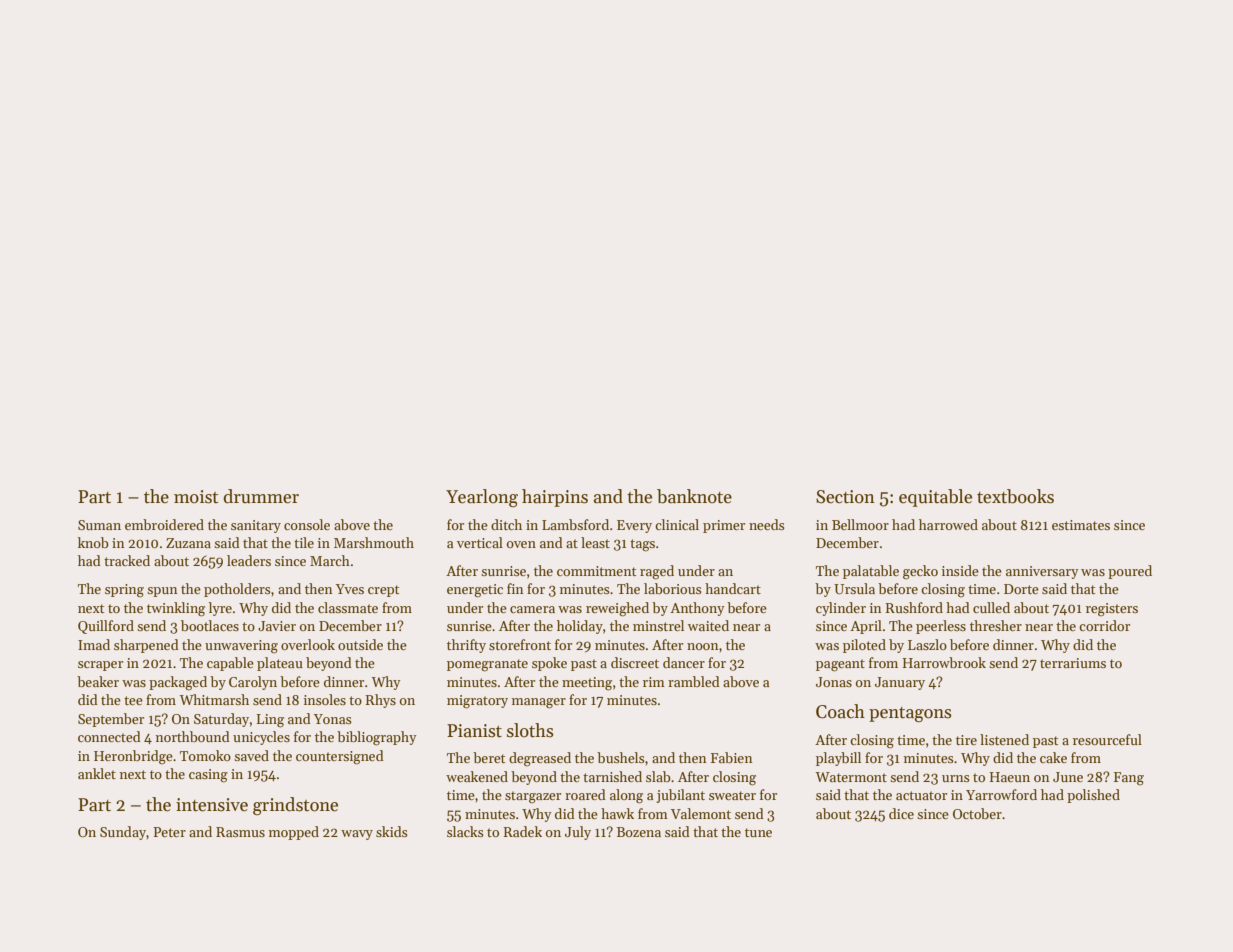 This document has height=952, width=1233. I want to click on drummer, so click(261, 496).
